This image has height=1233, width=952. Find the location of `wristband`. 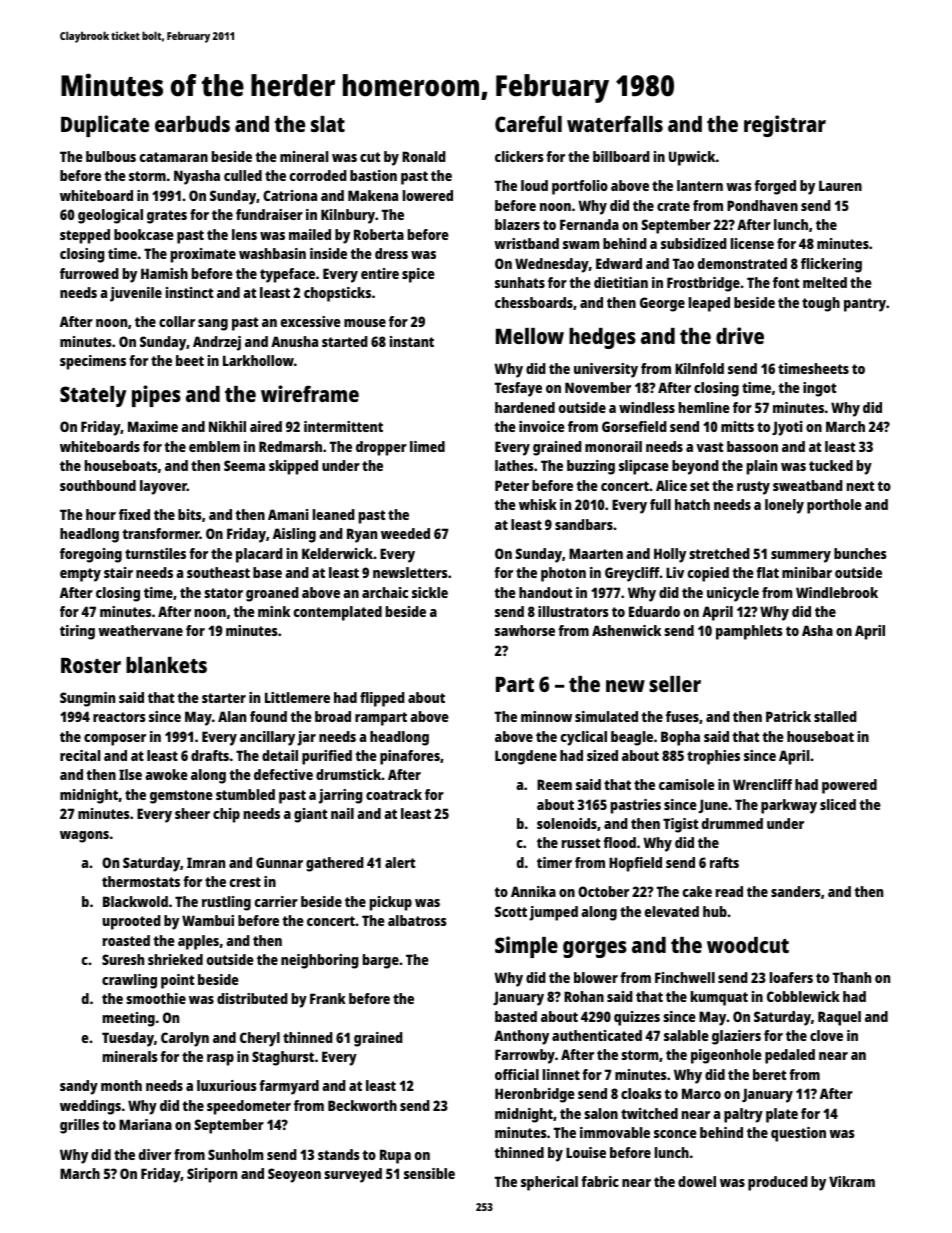

wristband is located at coordinates (526, 243).
